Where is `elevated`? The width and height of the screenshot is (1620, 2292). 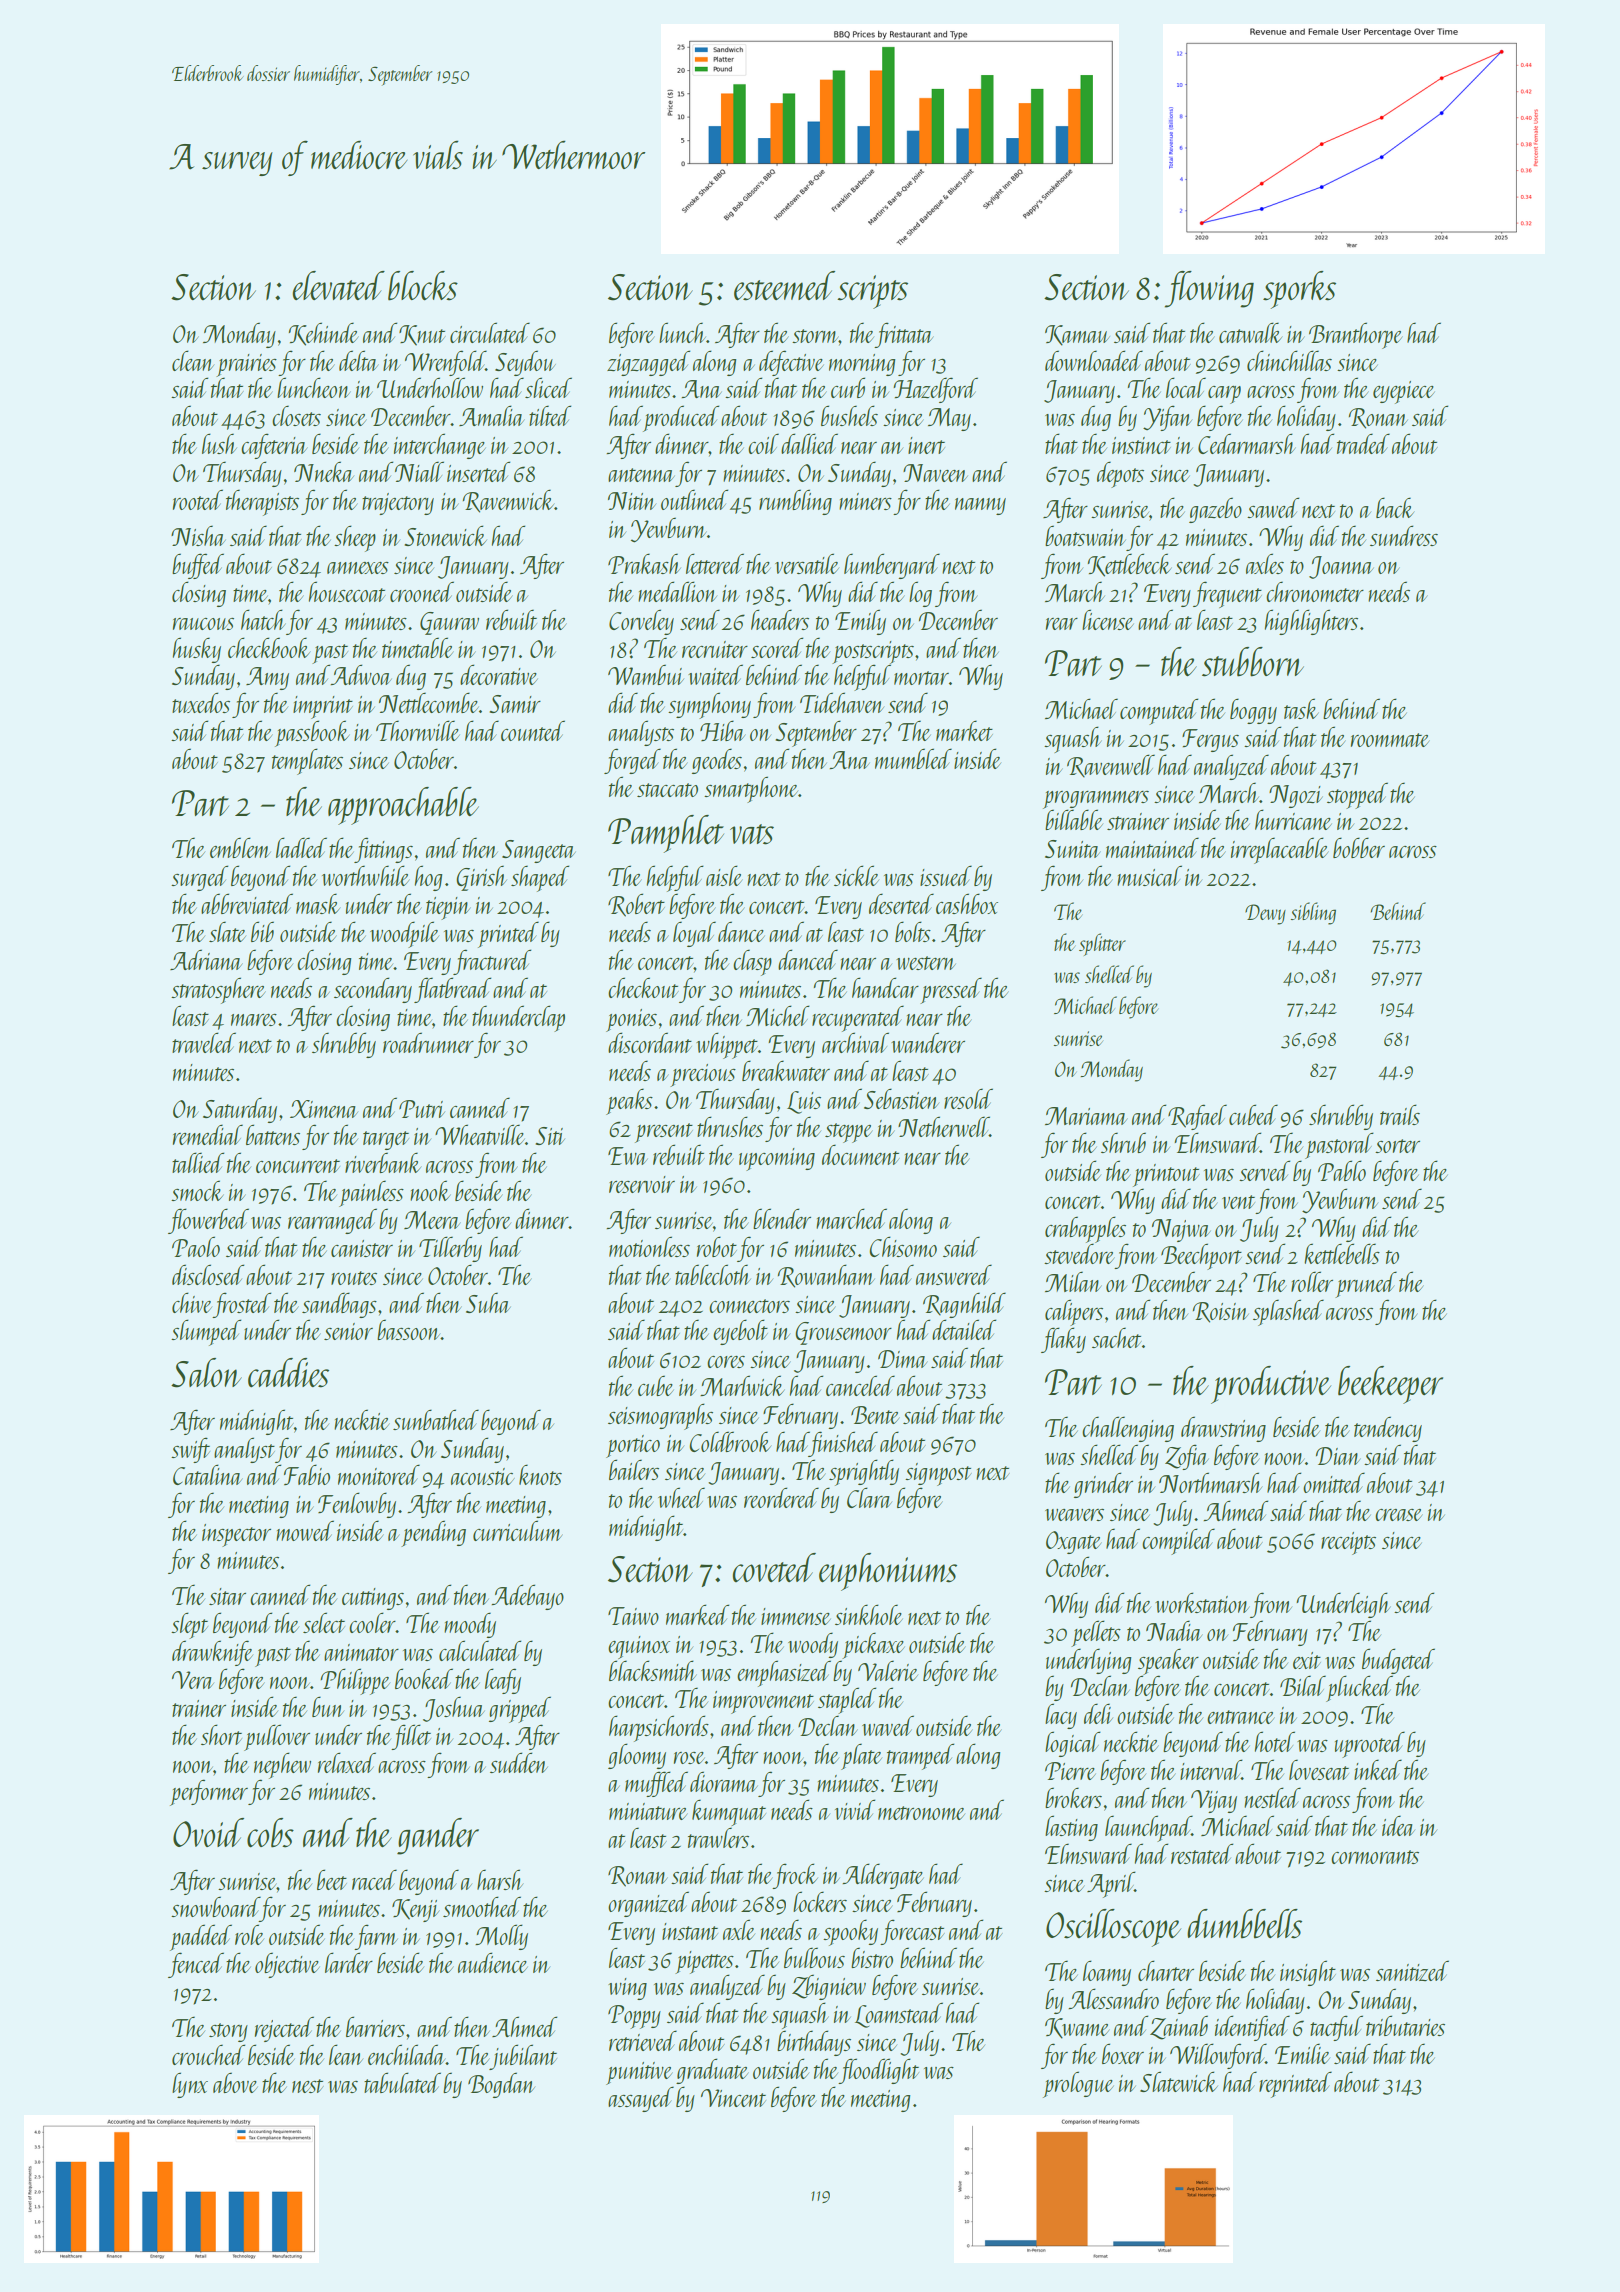 elevated is located at coordinates (338, 285).
